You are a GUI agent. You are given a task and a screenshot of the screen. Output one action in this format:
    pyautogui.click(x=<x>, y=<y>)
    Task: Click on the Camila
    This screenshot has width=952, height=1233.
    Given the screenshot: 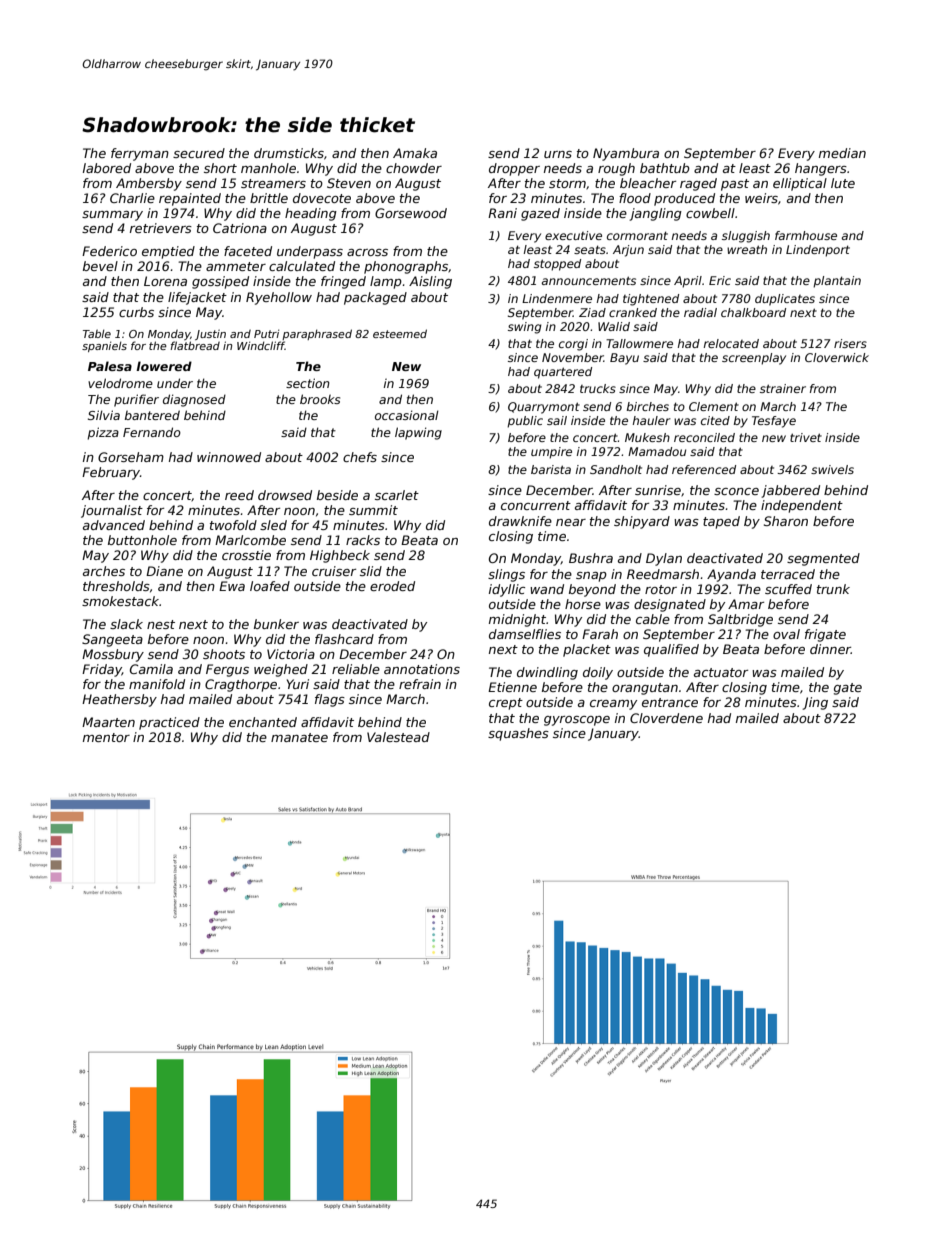 What is the action you would take?
    pyautogui.click(x=151, y=669)
